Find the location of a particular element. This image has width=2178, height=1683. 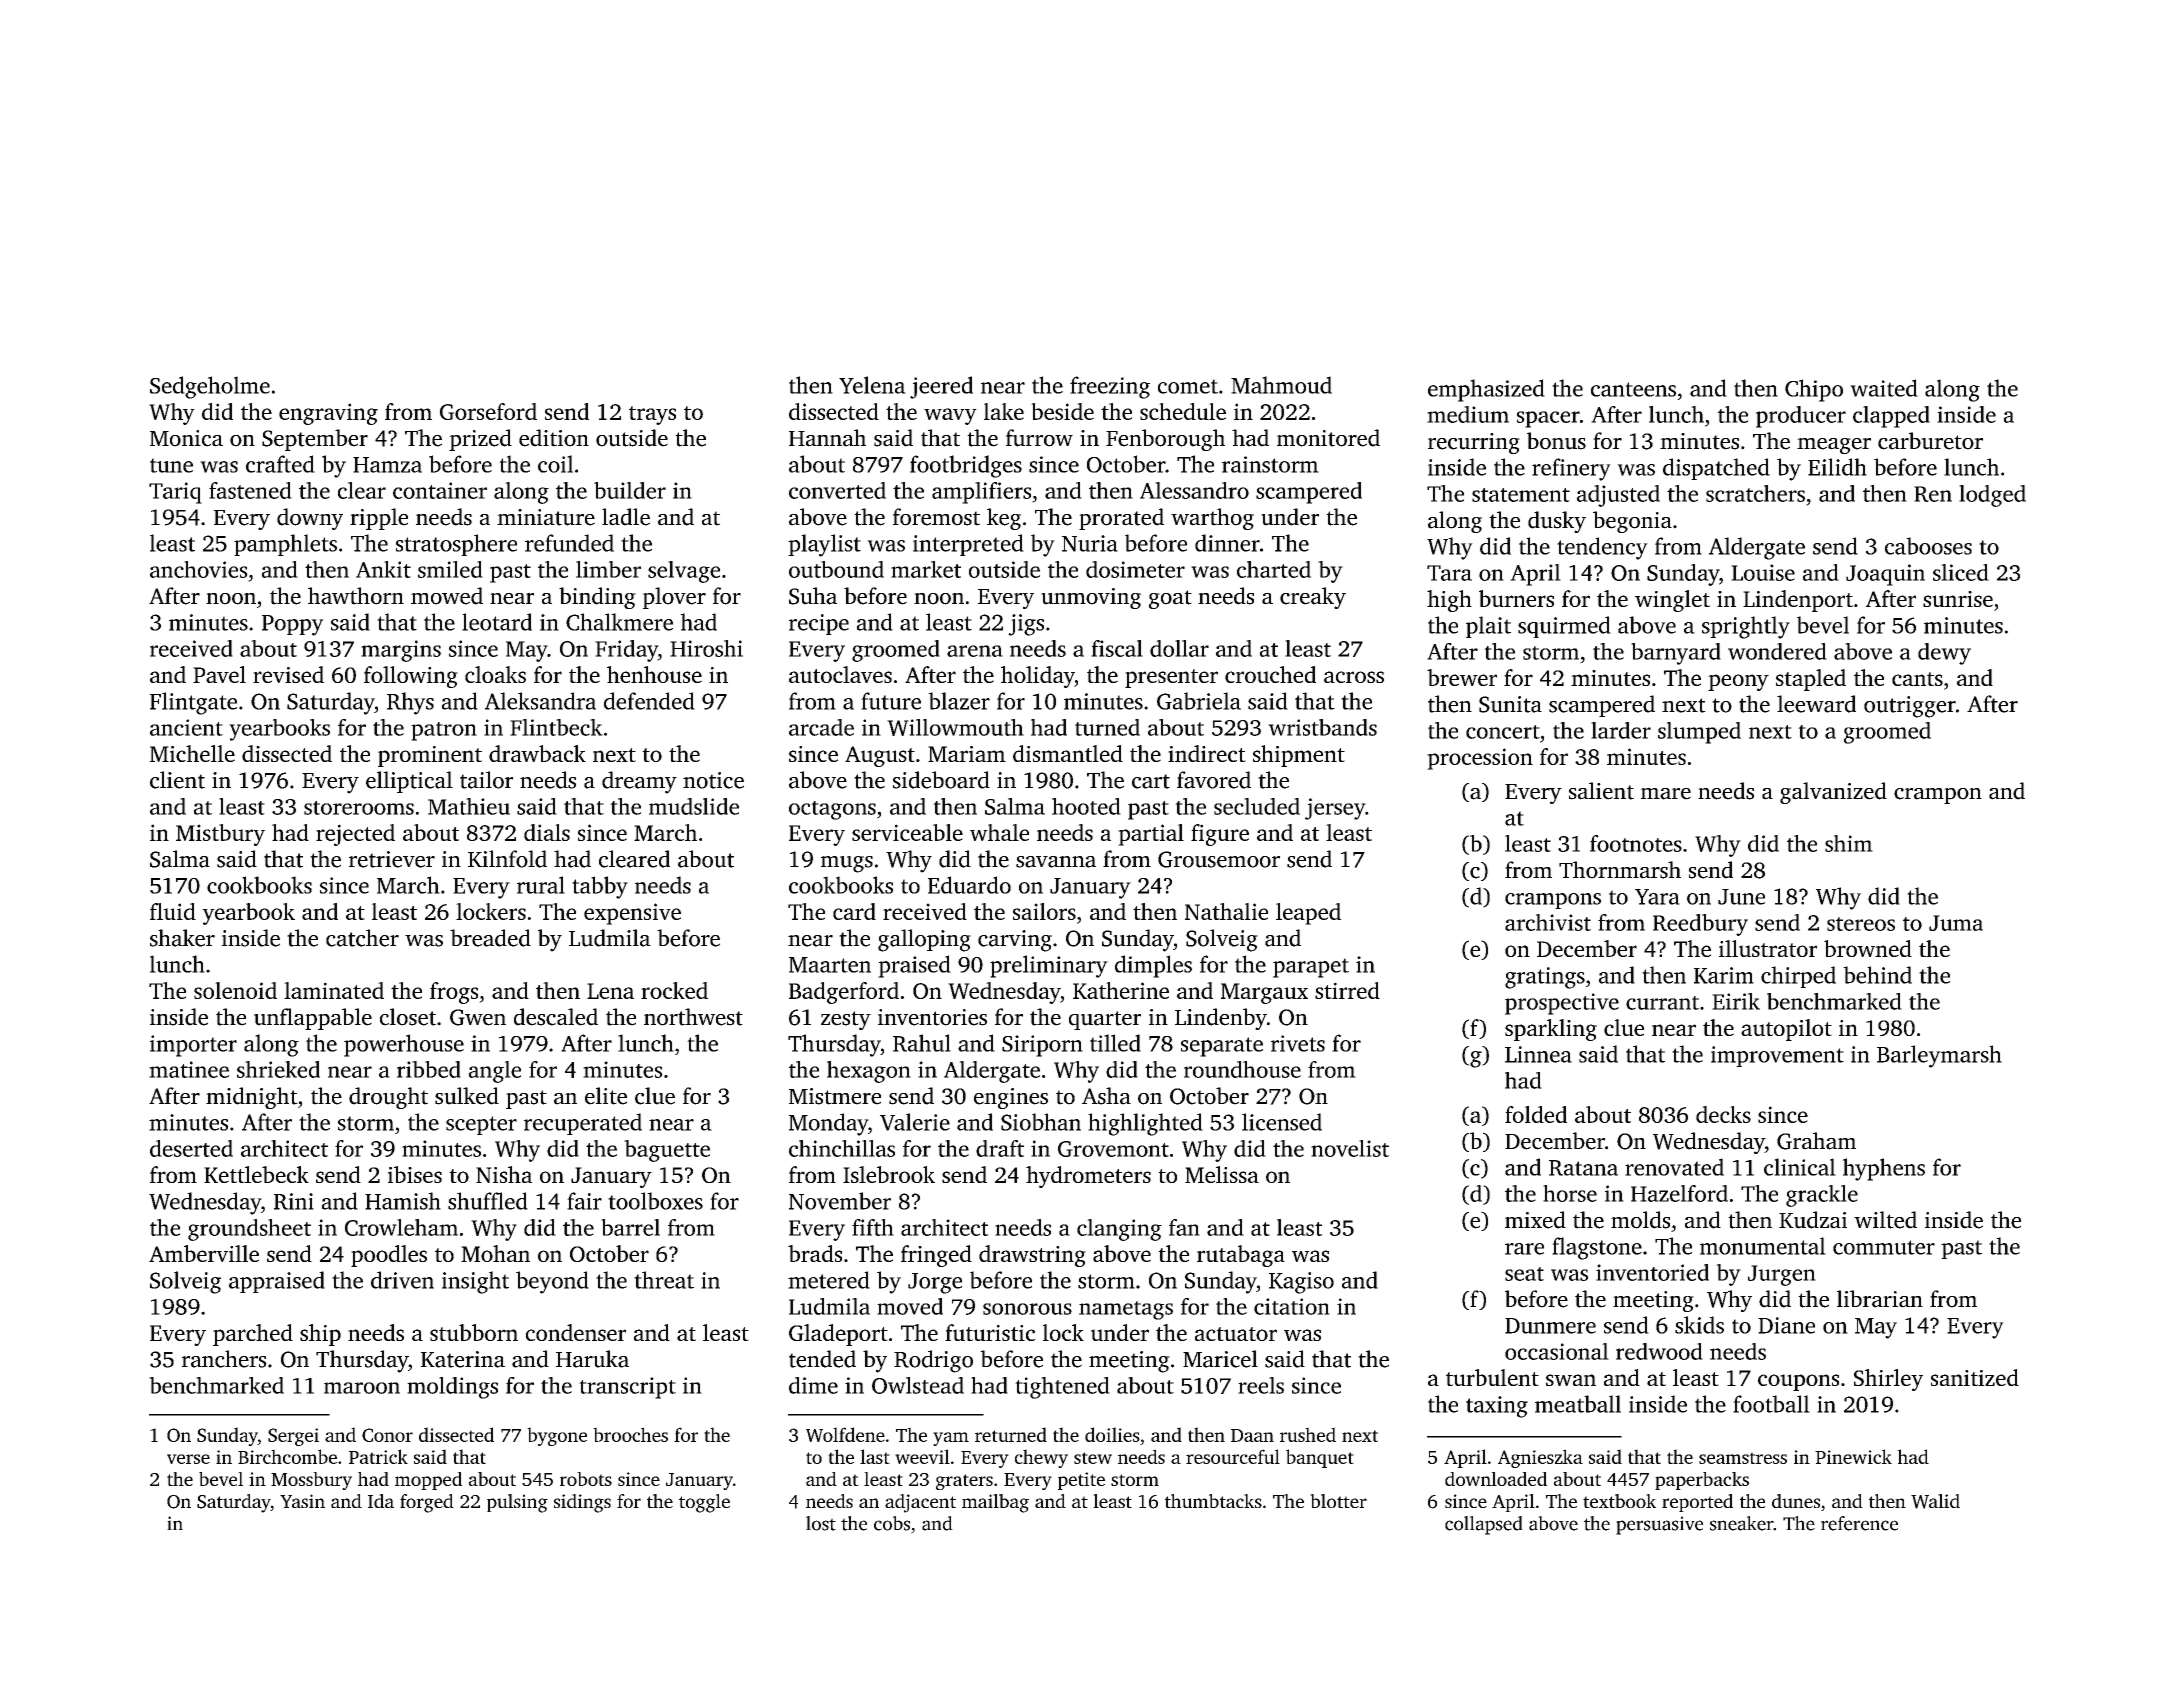

waited is located at coordinates (1884, 388).
